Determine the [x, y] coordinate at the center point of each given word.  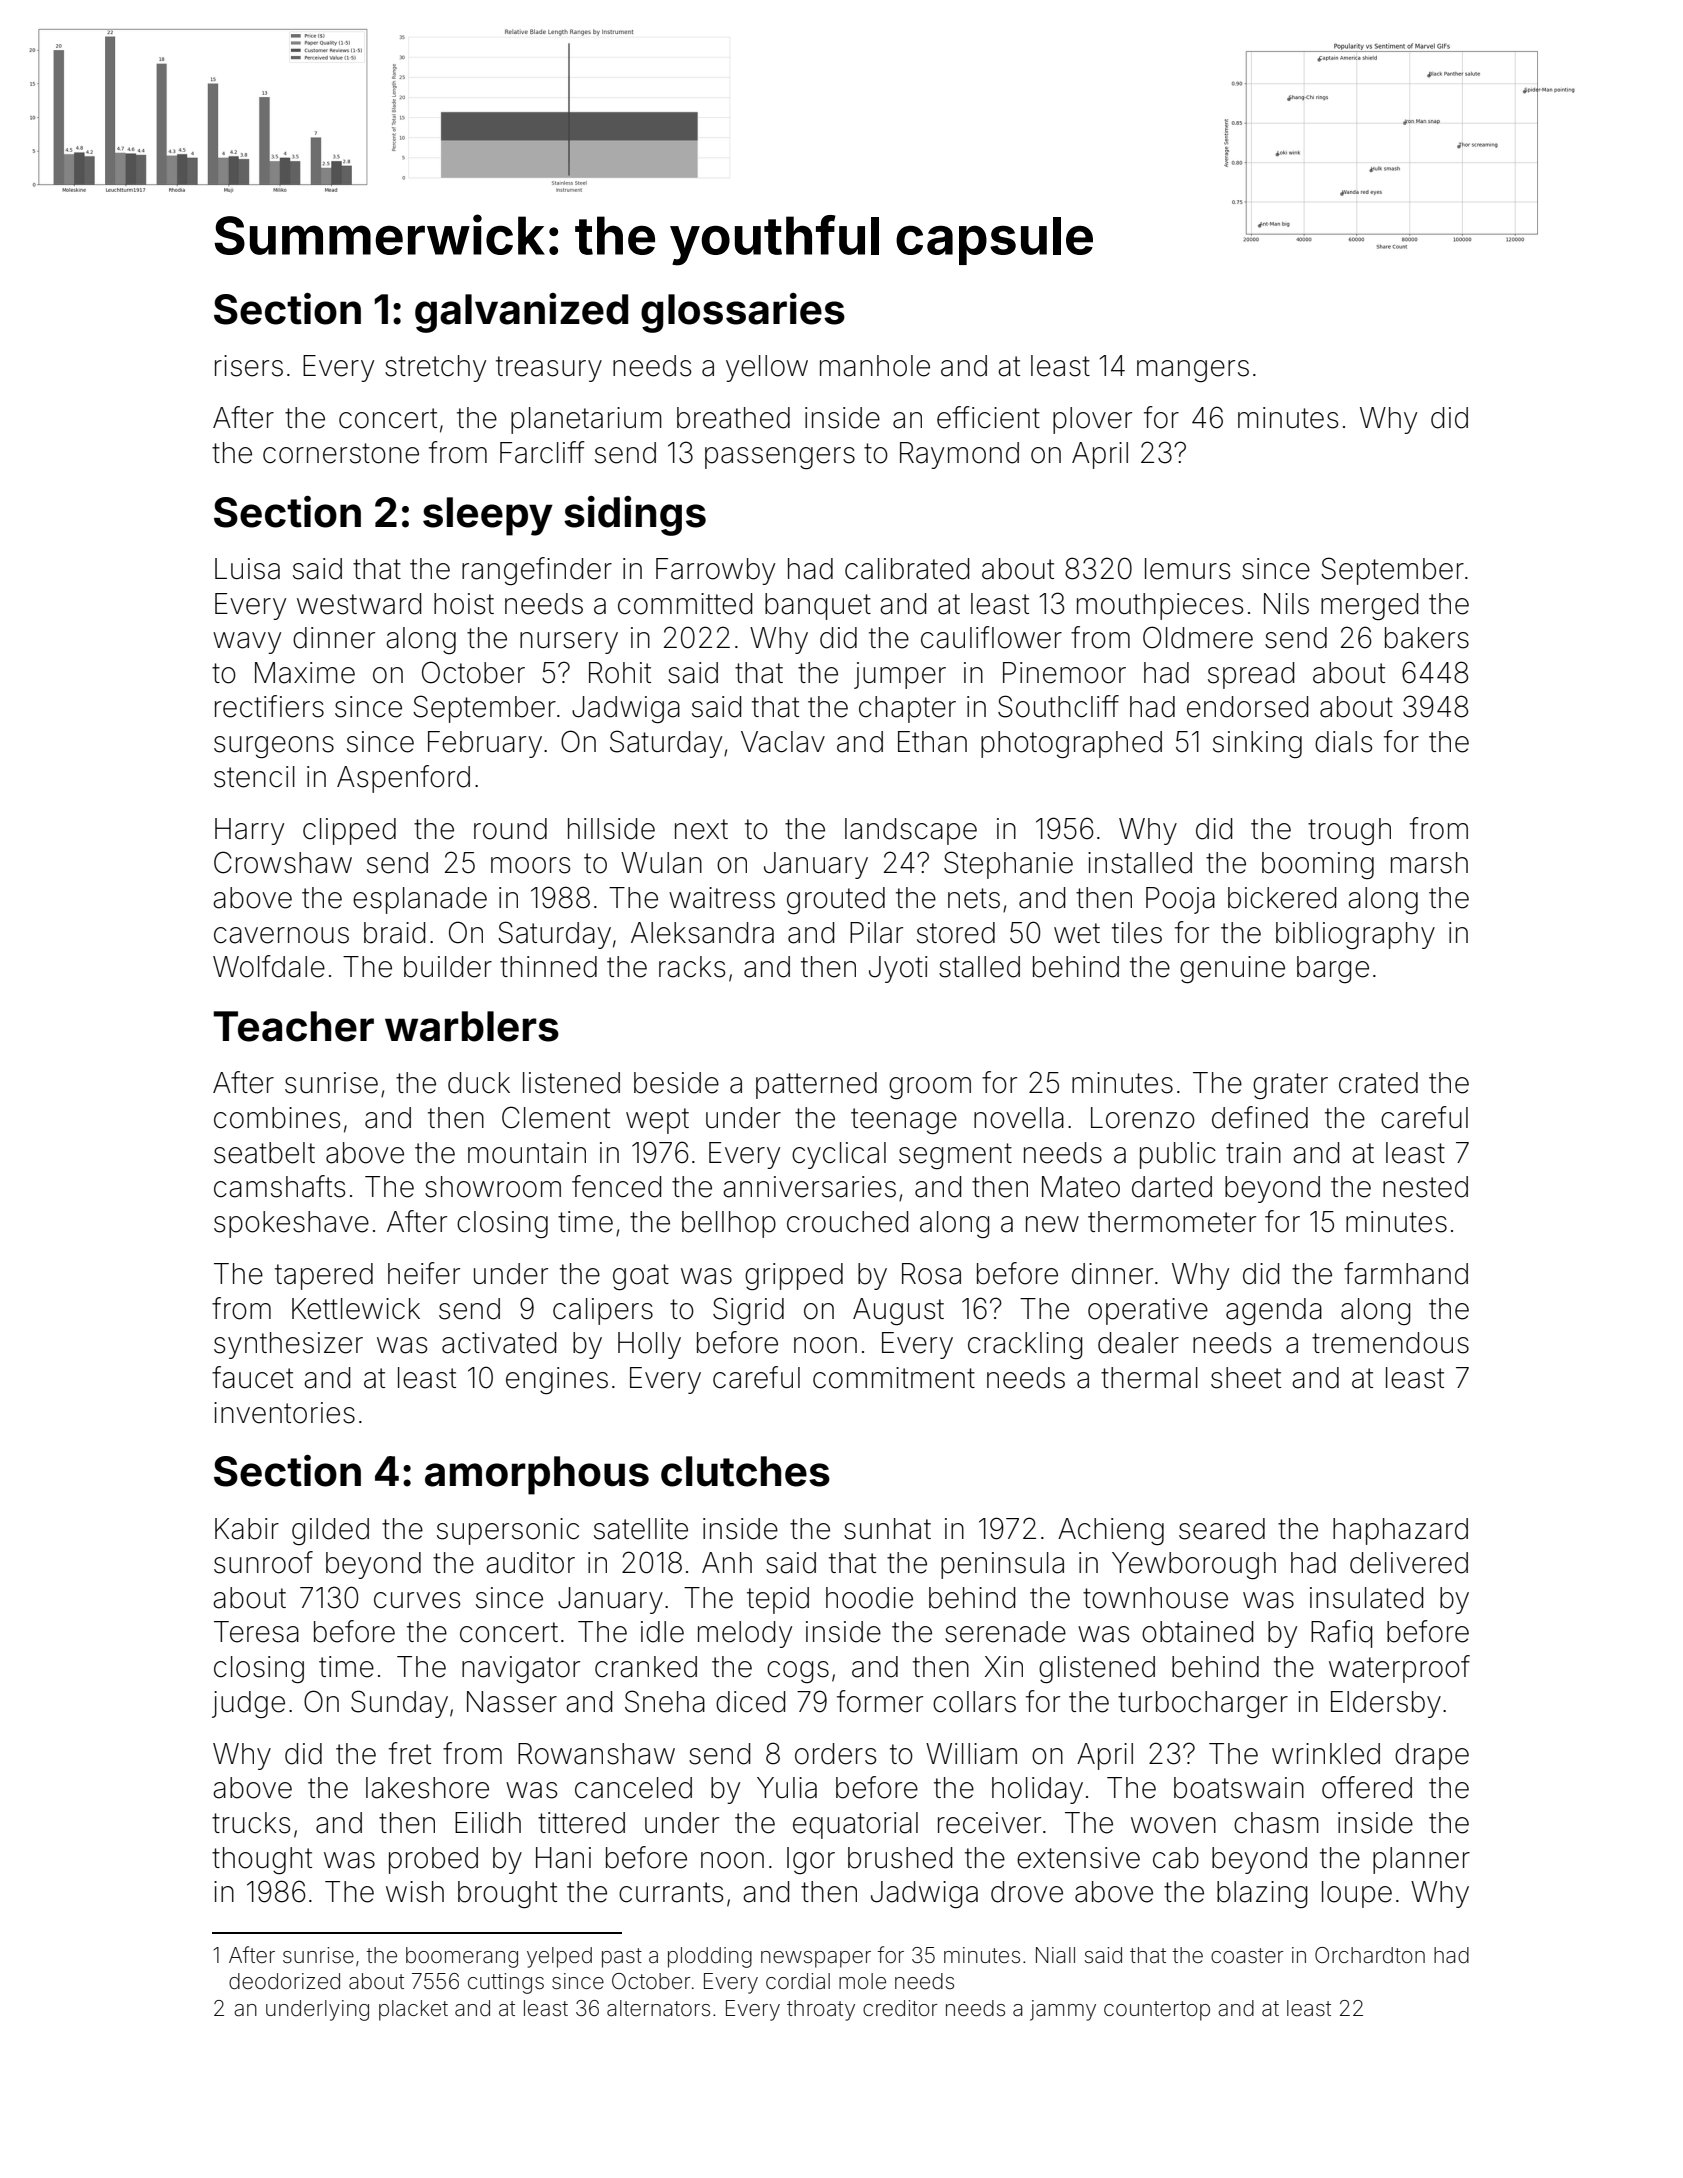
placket [413, 2010]
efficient [988, 417]
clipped [349, 831]
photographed [1071, 744]
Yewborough [1194, 1565]
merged [1369, 606]
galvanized [521, 313]
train [1253, 1153]
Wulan [661, 863]
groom [930, 1088]
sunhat [887, 1529]
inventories [284, 1413]
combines [277, 1118]
